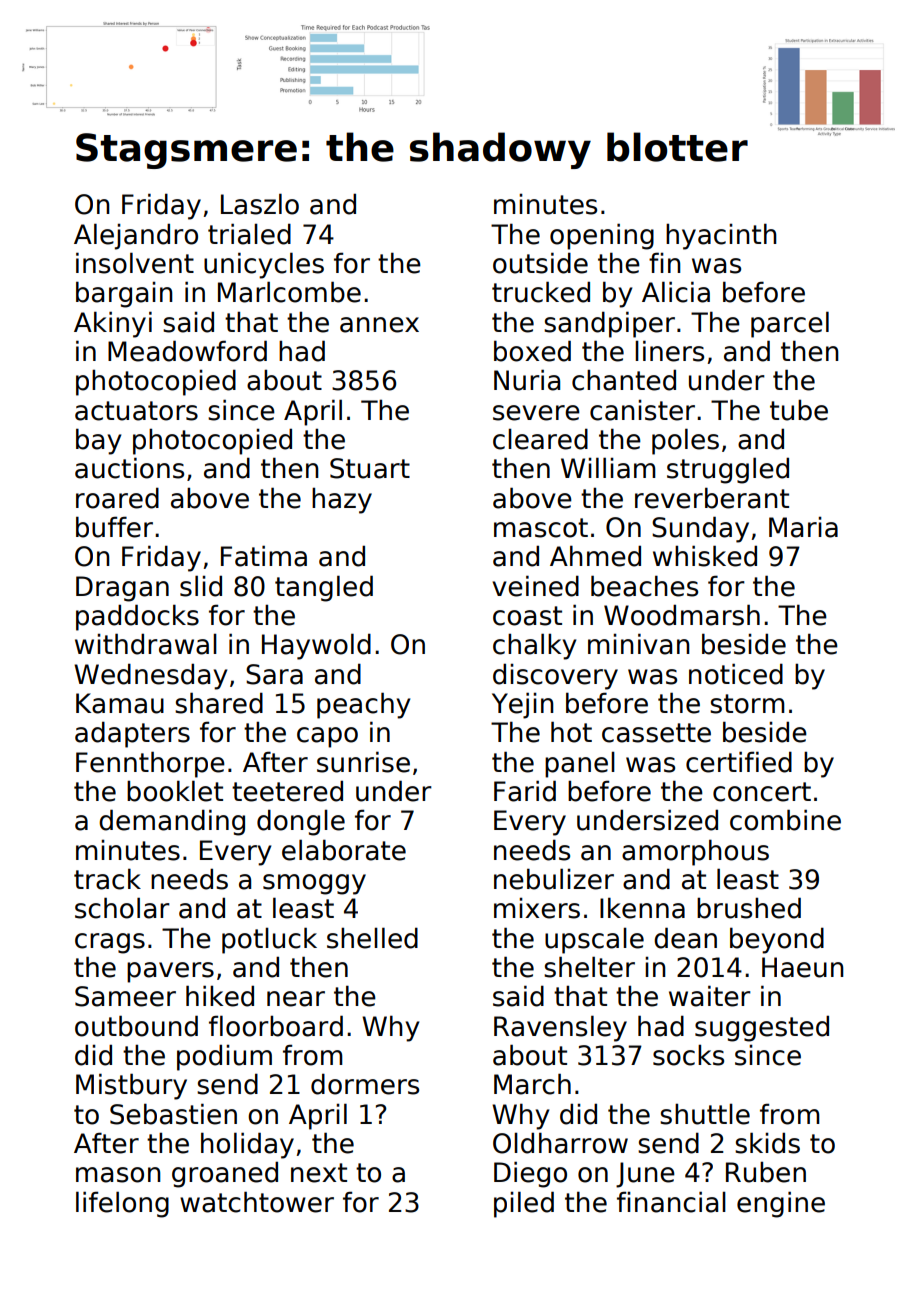 The height and width of the screenshot is (1311, 924). What do you see at coordinates (736, 674) in the screenshot?
I see `noticed` at bounding box center [736, 674].
